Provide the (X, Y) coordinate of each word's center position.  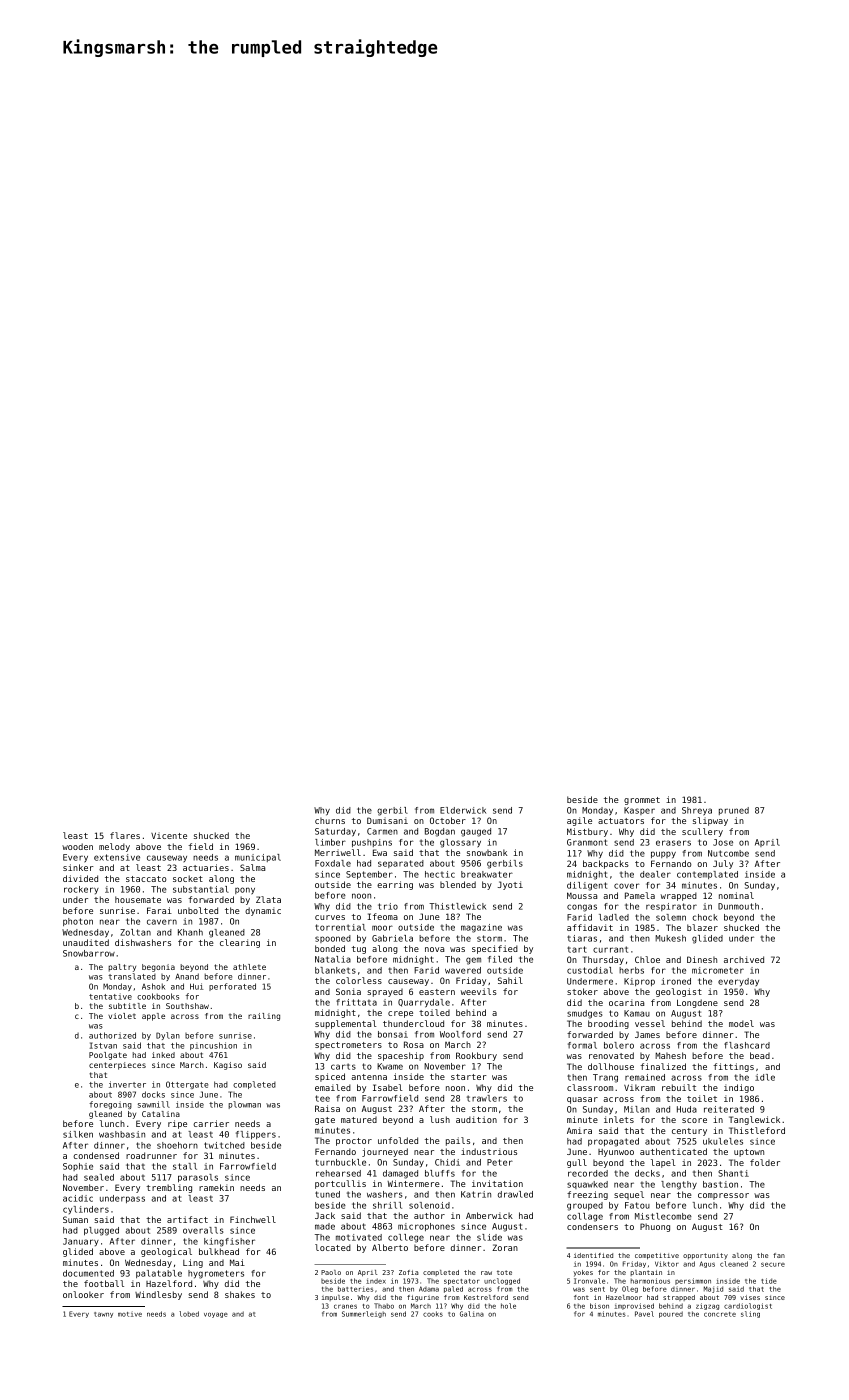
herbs (631, 970)
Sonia (348, 991)
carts (343, 1066)
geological (166, 1252)
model (741, 1023)
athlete (249, 967)
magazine (481, 928)
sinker (78, 867)
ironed (676, 981)
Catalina (161, 1114)
